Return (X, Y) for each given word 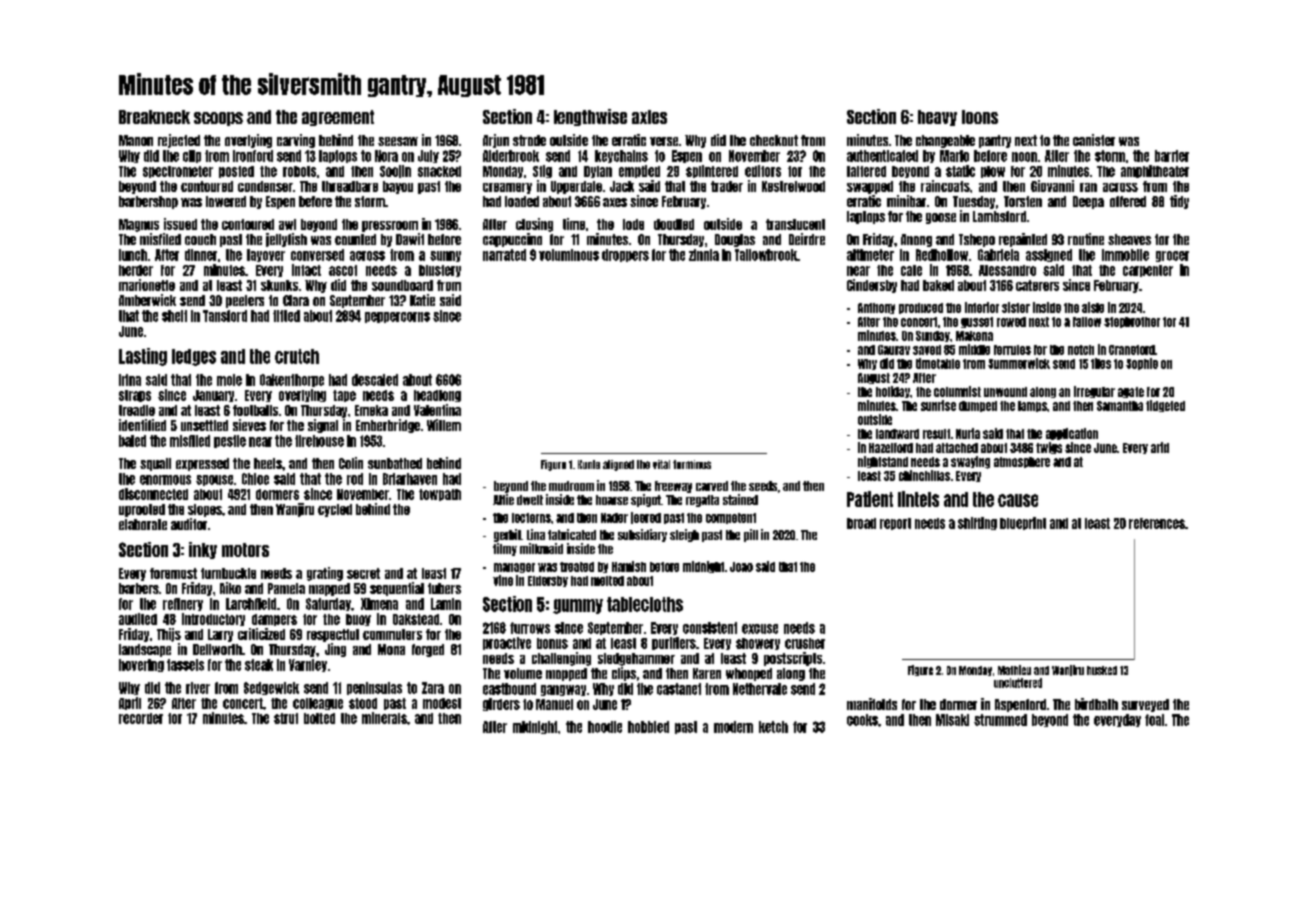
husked (1102, 670)
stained (740, 499)
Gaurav (894, 350)
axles (649, 117)
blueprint (1023, 523)
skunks (279, 285)
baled (132, 441)
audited (138, 619)
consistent (710, 628)
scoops (218, 119)
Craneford (1132, 350)
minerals (384, 718)
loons (980, 117)
